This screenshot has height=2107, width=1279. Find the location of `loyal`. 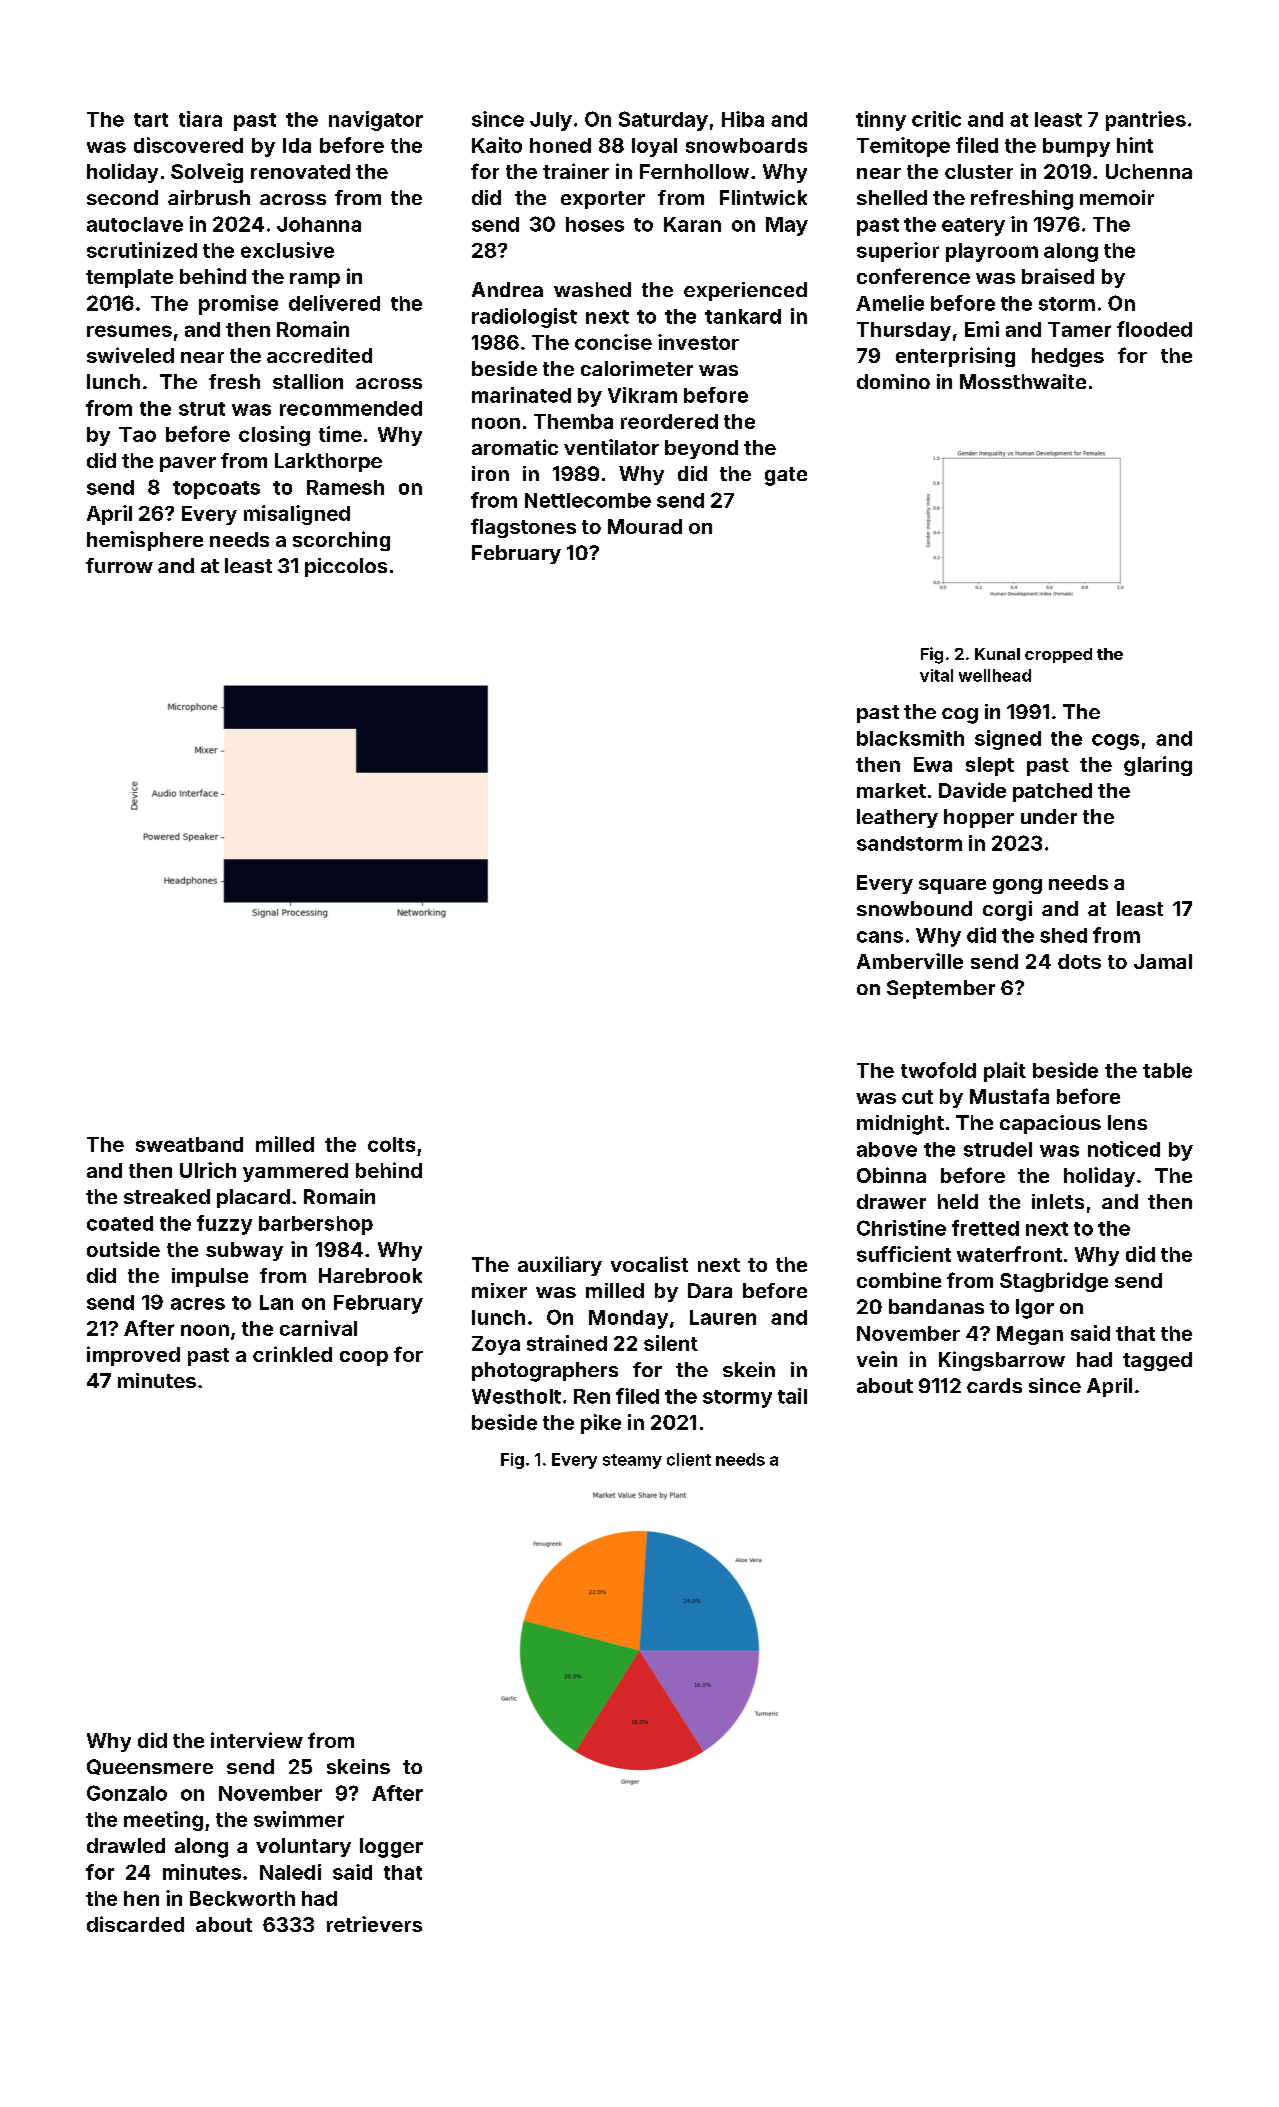

loyal is located at coordinates (654, 147).
